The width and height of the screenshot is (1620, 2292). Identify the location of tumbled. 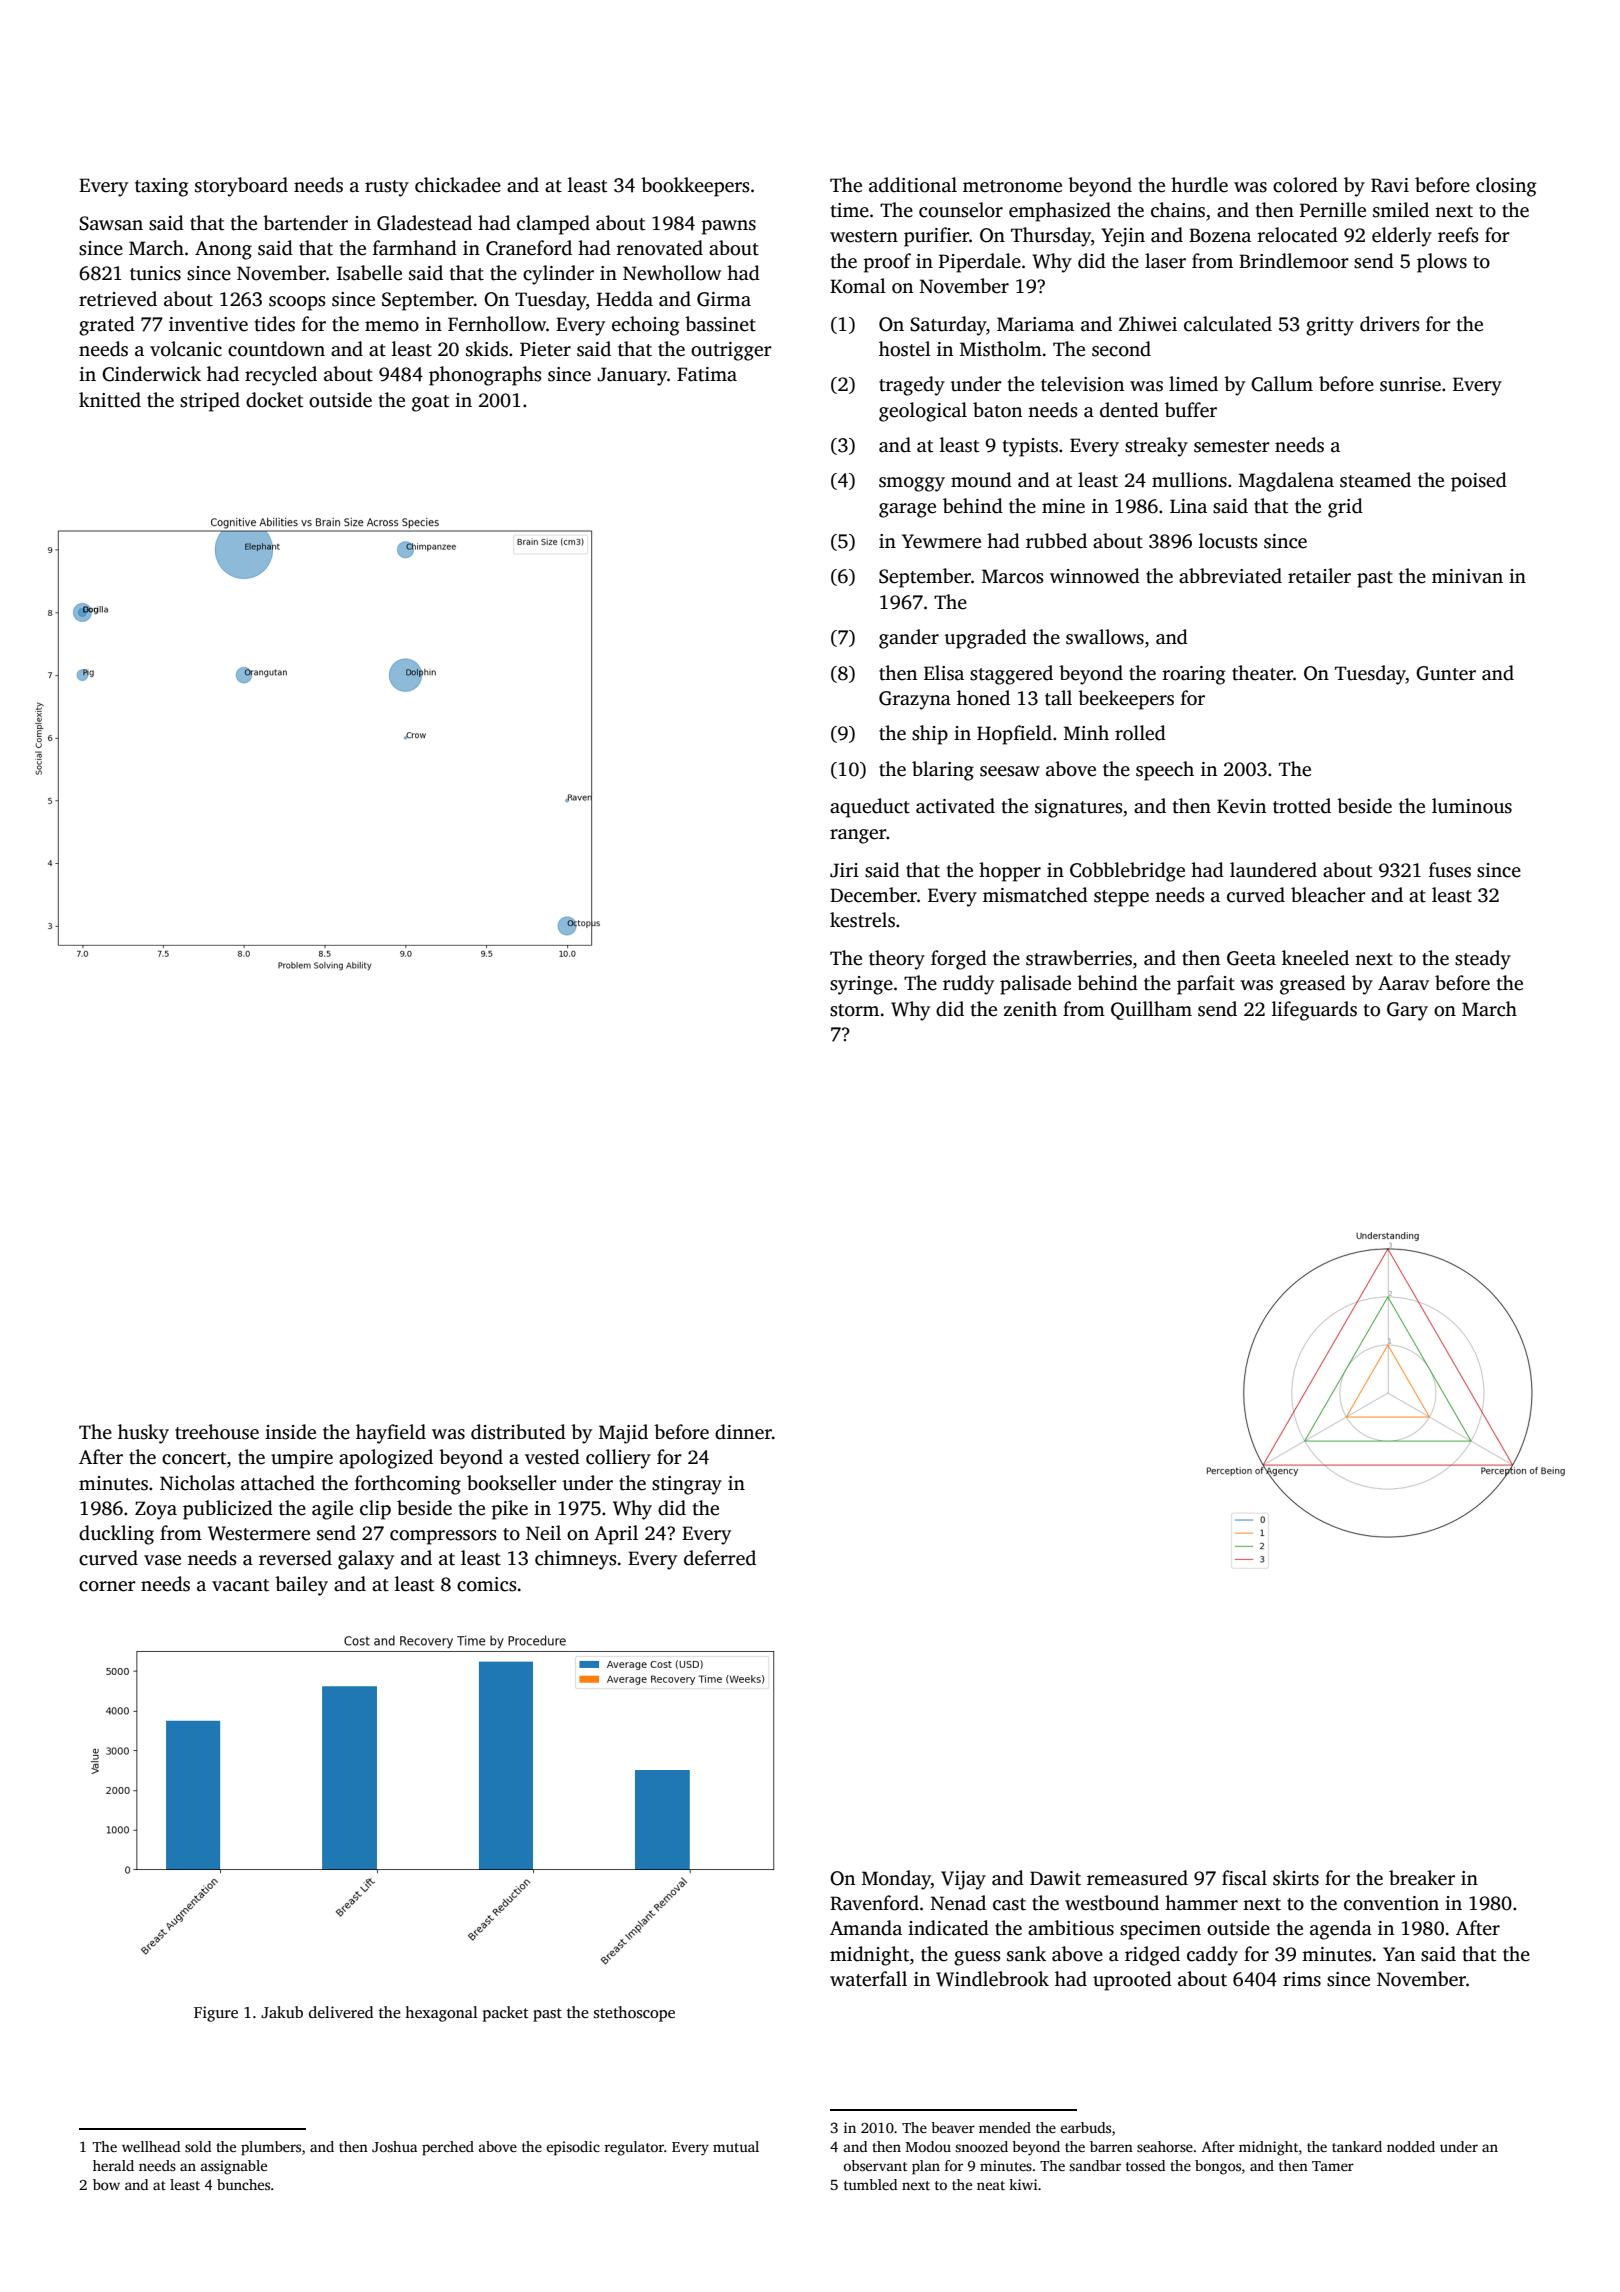
(870, 2184).
